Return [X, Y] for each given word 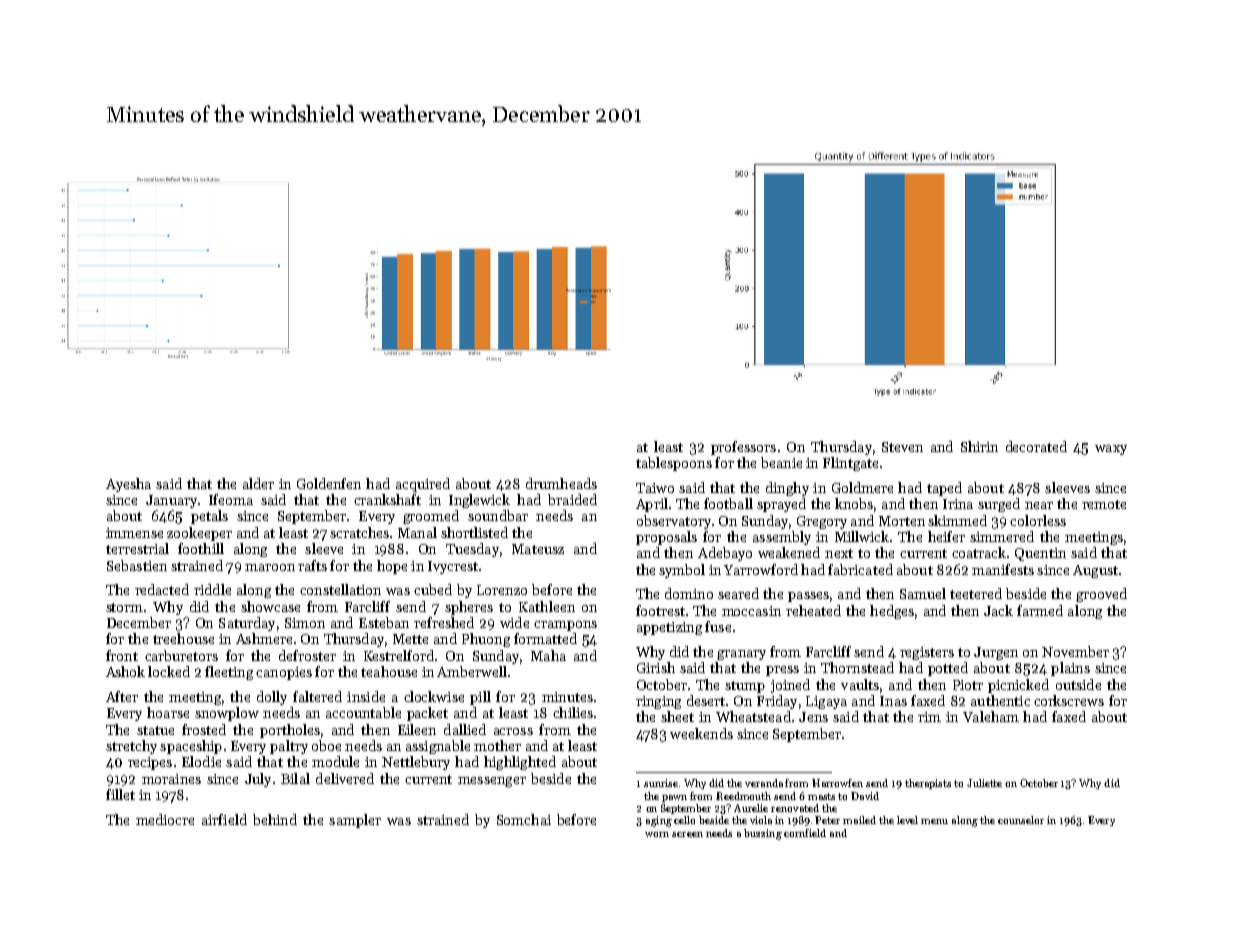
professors [743, 448]
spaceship [191, 747]
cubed [433, 589]
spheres [469, 608]
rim [929, 717]
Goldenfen [329, 483]
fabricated [860, 569]
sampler [355, 821]
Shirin [979, 446]
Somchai [524, 819]
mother [497, 745]
